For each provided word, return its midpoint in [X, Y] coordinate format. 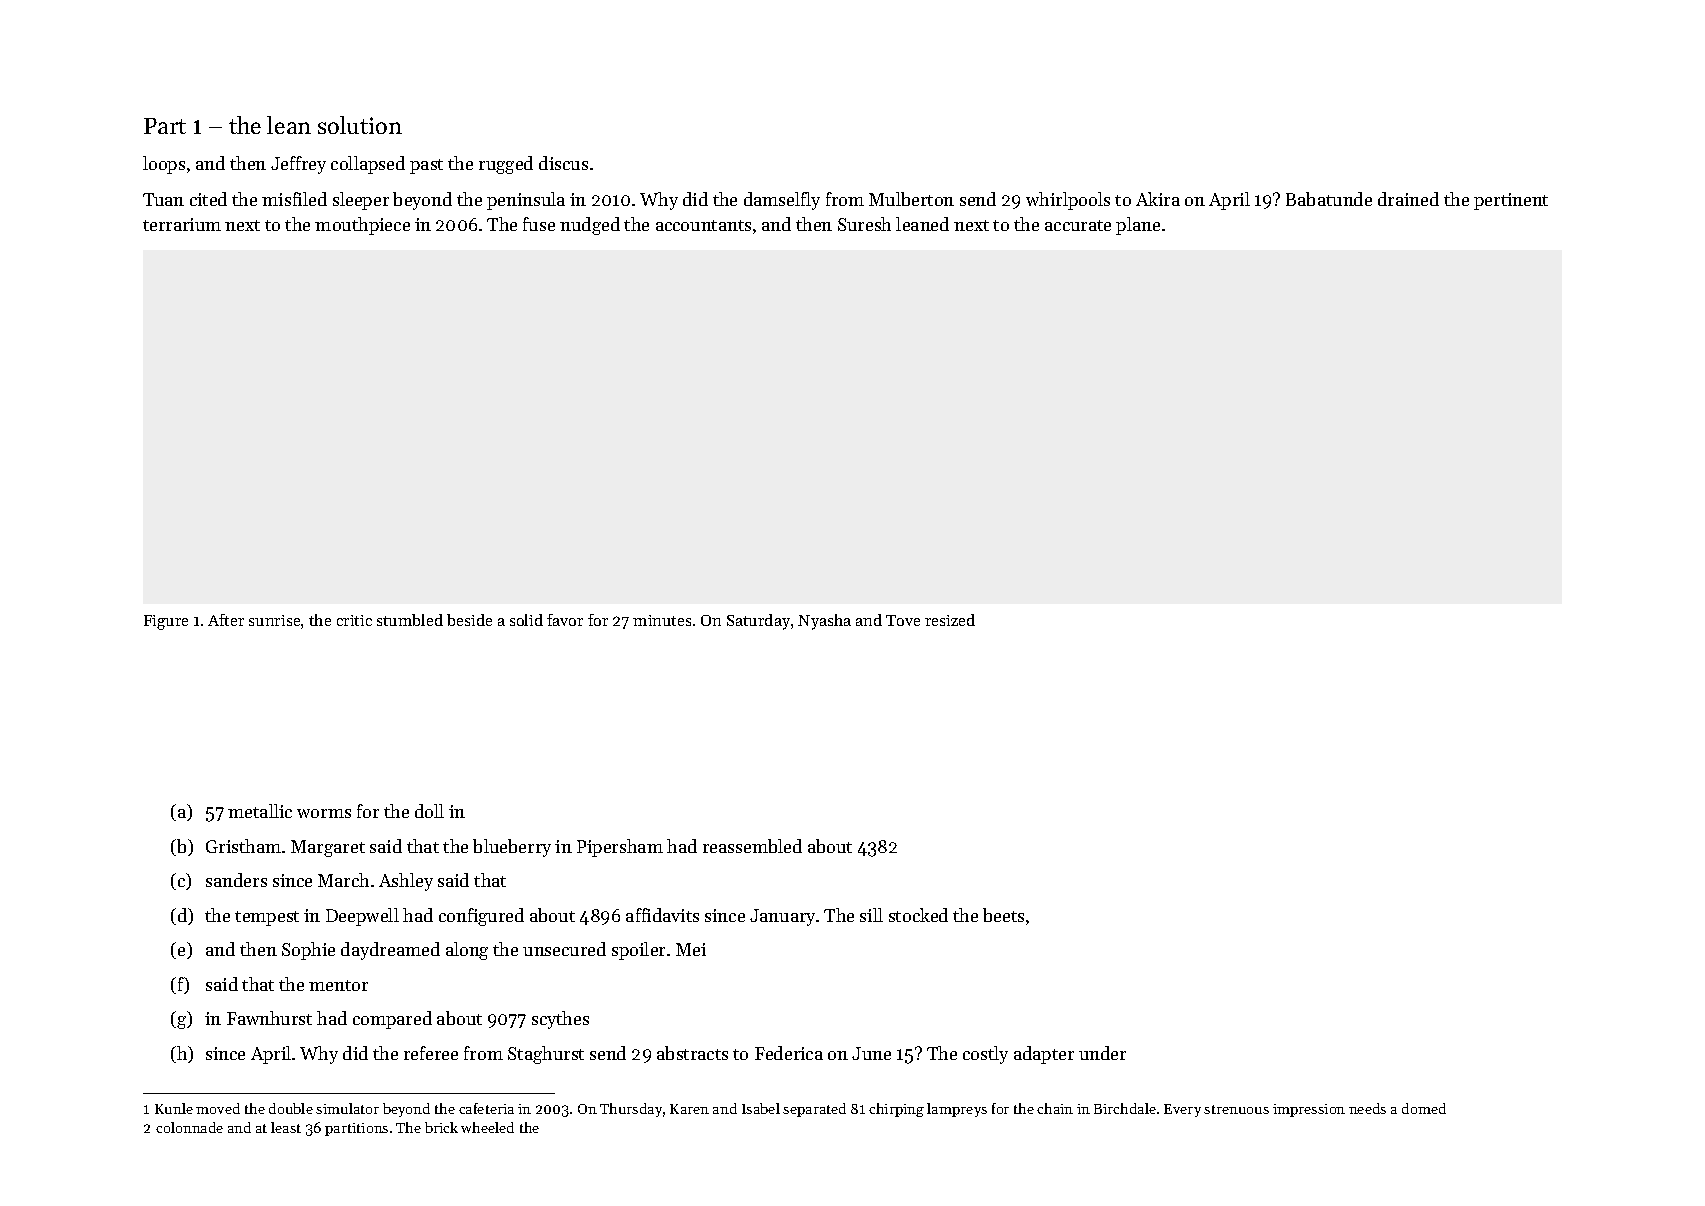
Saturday [758, 622]
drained [1408, 199]
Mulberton [911, 199]
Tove [903, 620]
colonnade [189, 1127]
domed [1424, 1108]
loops [164, 165]
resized [950, 620]
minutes [662, 620]
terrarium [182, 224]
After [226, 620]
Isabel [761, 1108]
